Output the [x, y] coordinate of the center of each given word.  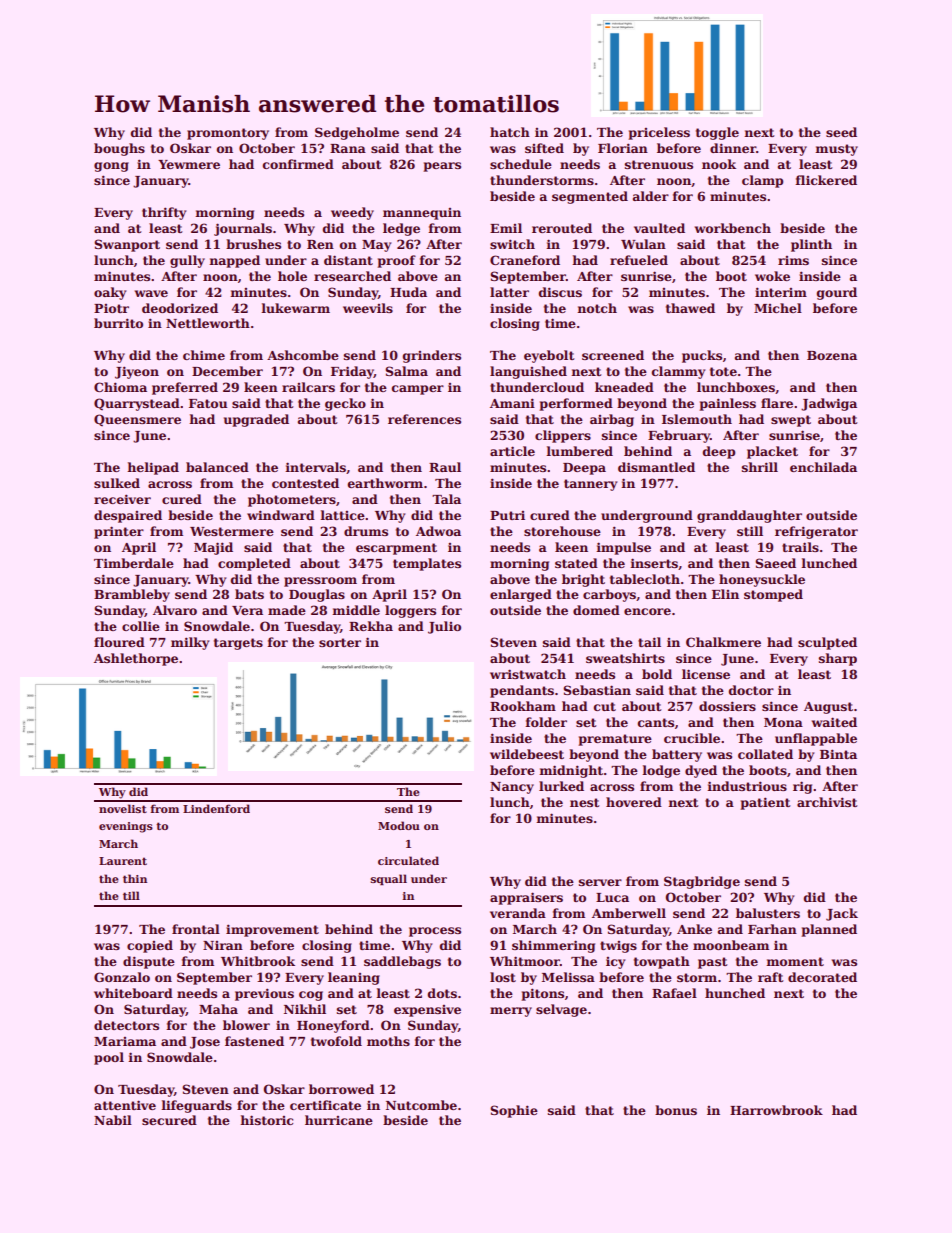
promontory [228, 134]
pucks [702, 356]
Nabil [113, 1120]
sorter [340, 642]
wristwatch [528, 674]
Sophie [514, 1111]
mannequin [422, 214]
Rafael [674, 993]
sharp [838, 659]
